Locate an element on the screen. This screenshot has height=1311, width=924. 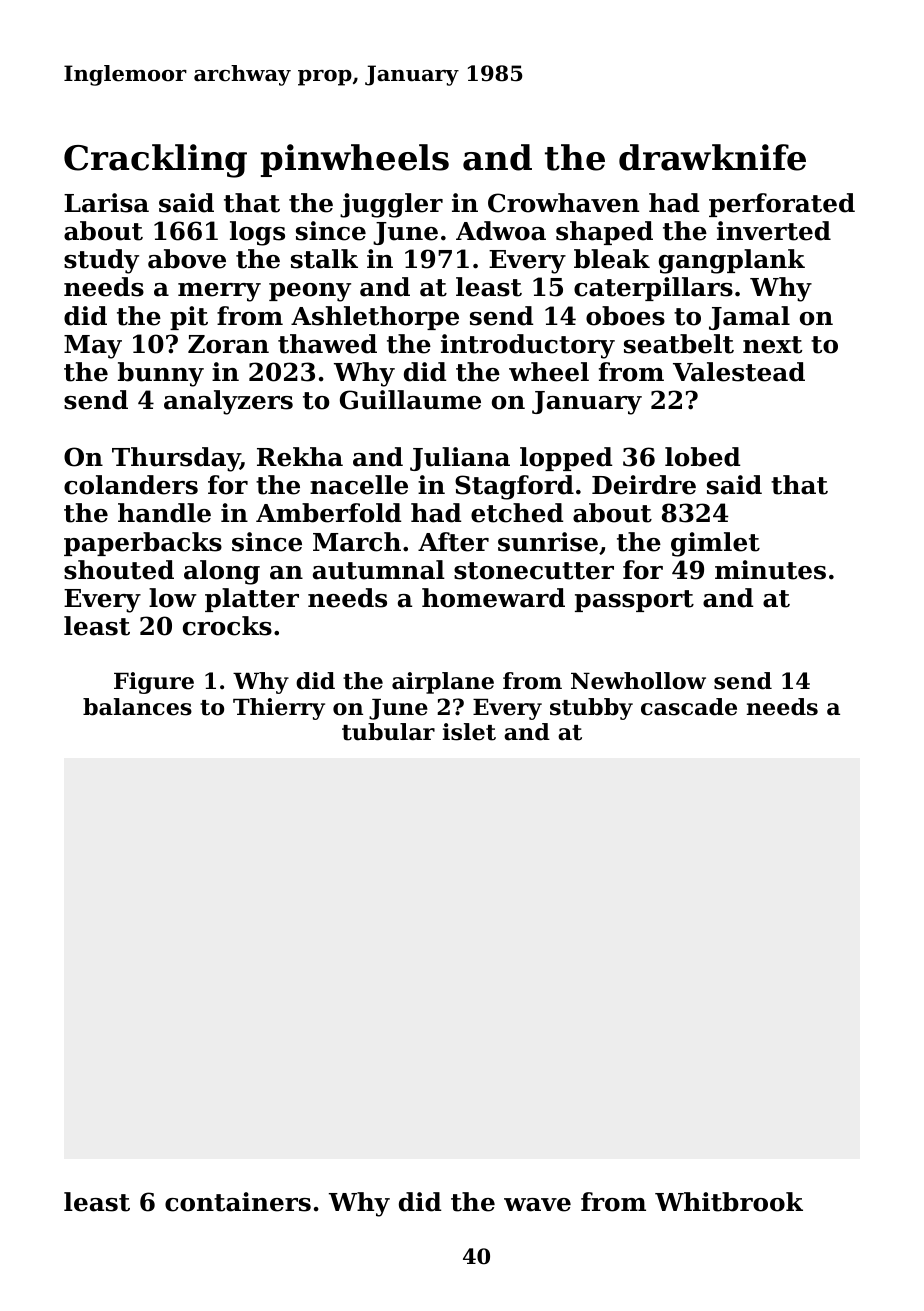
Juliana is located at coordinates (460, 459).
